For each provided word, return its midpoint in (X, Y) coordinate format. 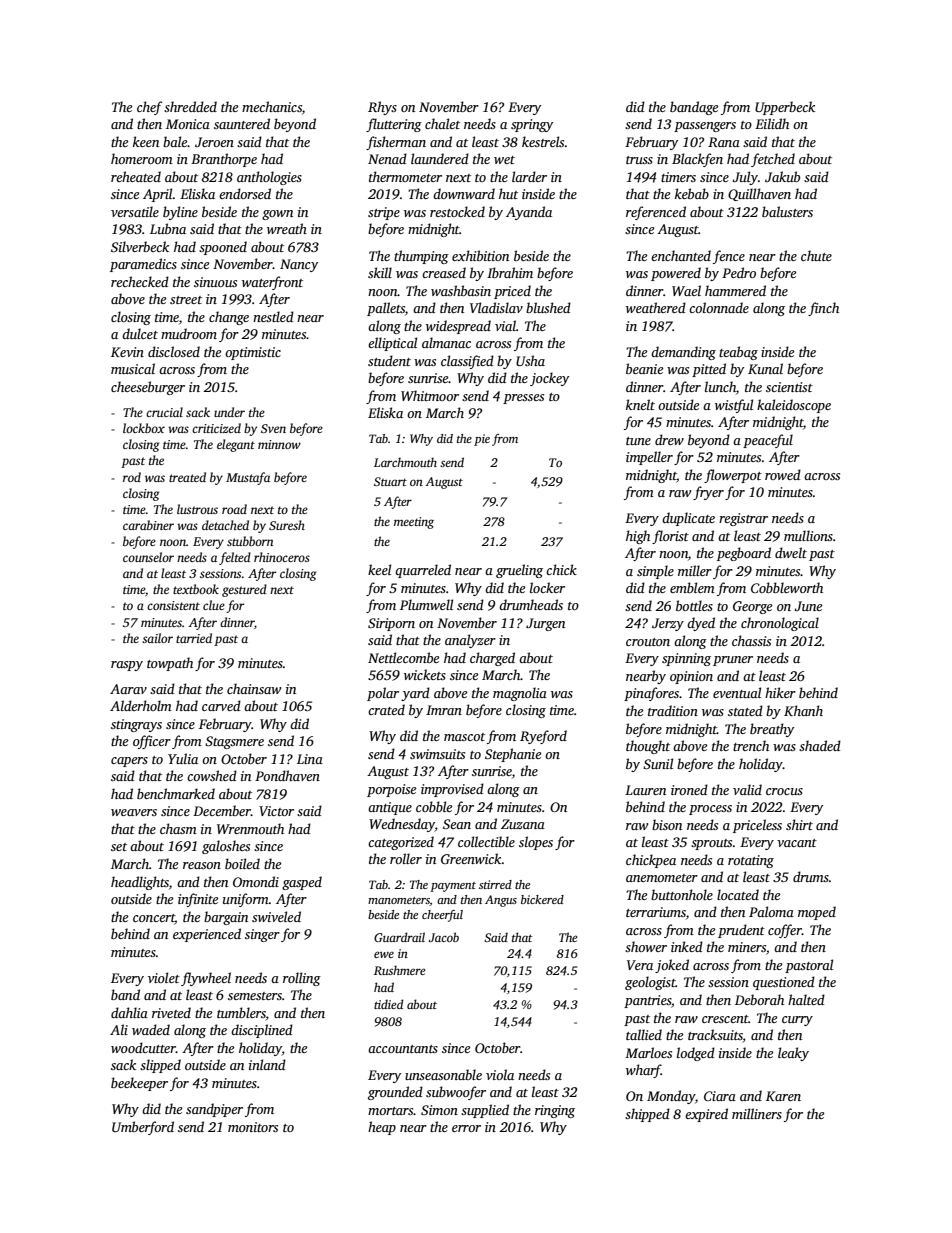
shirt (799, 824)
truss (639, 160)
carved (221, 705)
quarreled (423, 571)
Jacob (443, 937)
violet (164, 977)
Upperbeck (785, 108)
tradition (673, 710)
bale (175, 141)
